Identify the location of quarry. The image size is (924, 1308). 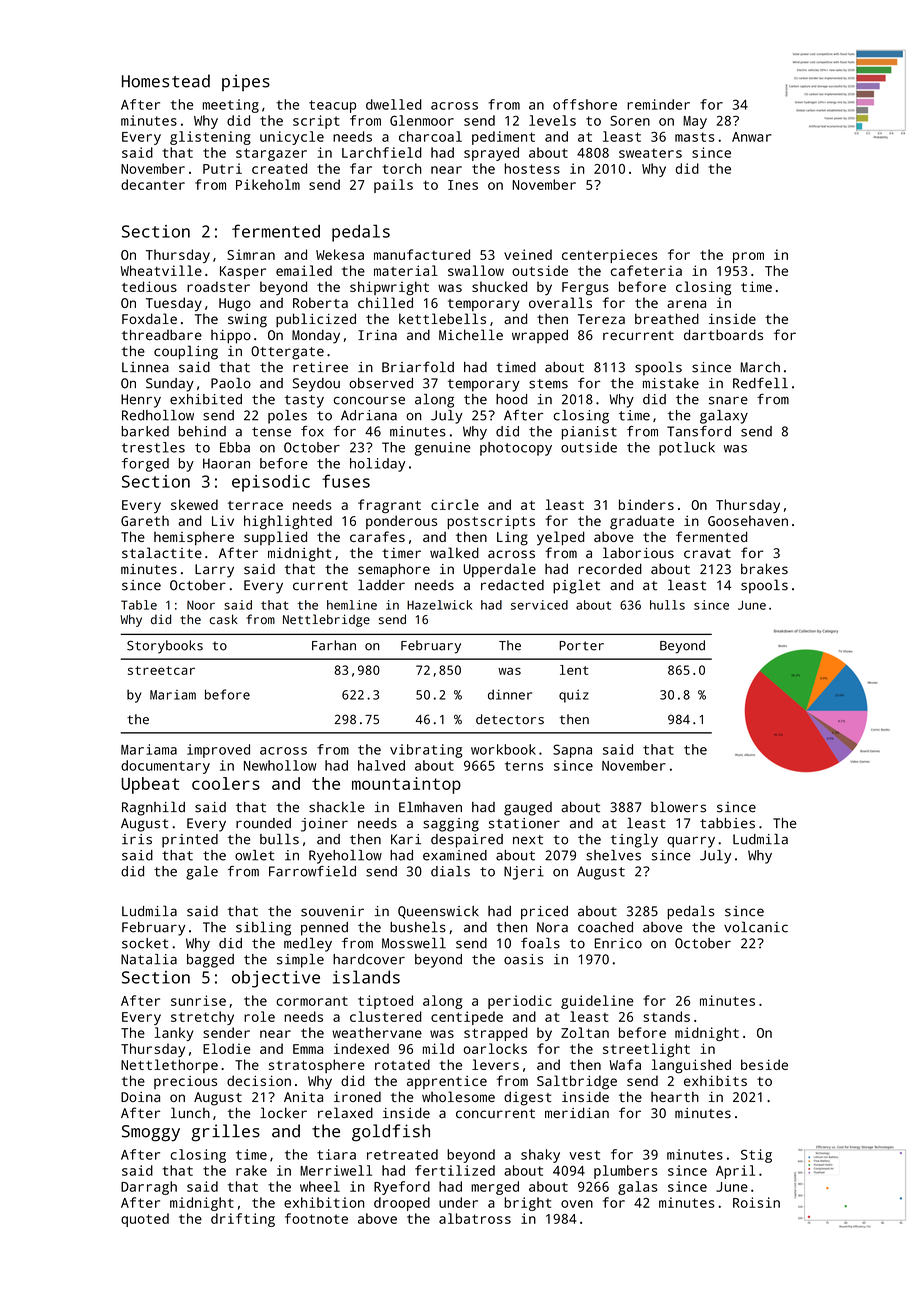
(691, 842).
